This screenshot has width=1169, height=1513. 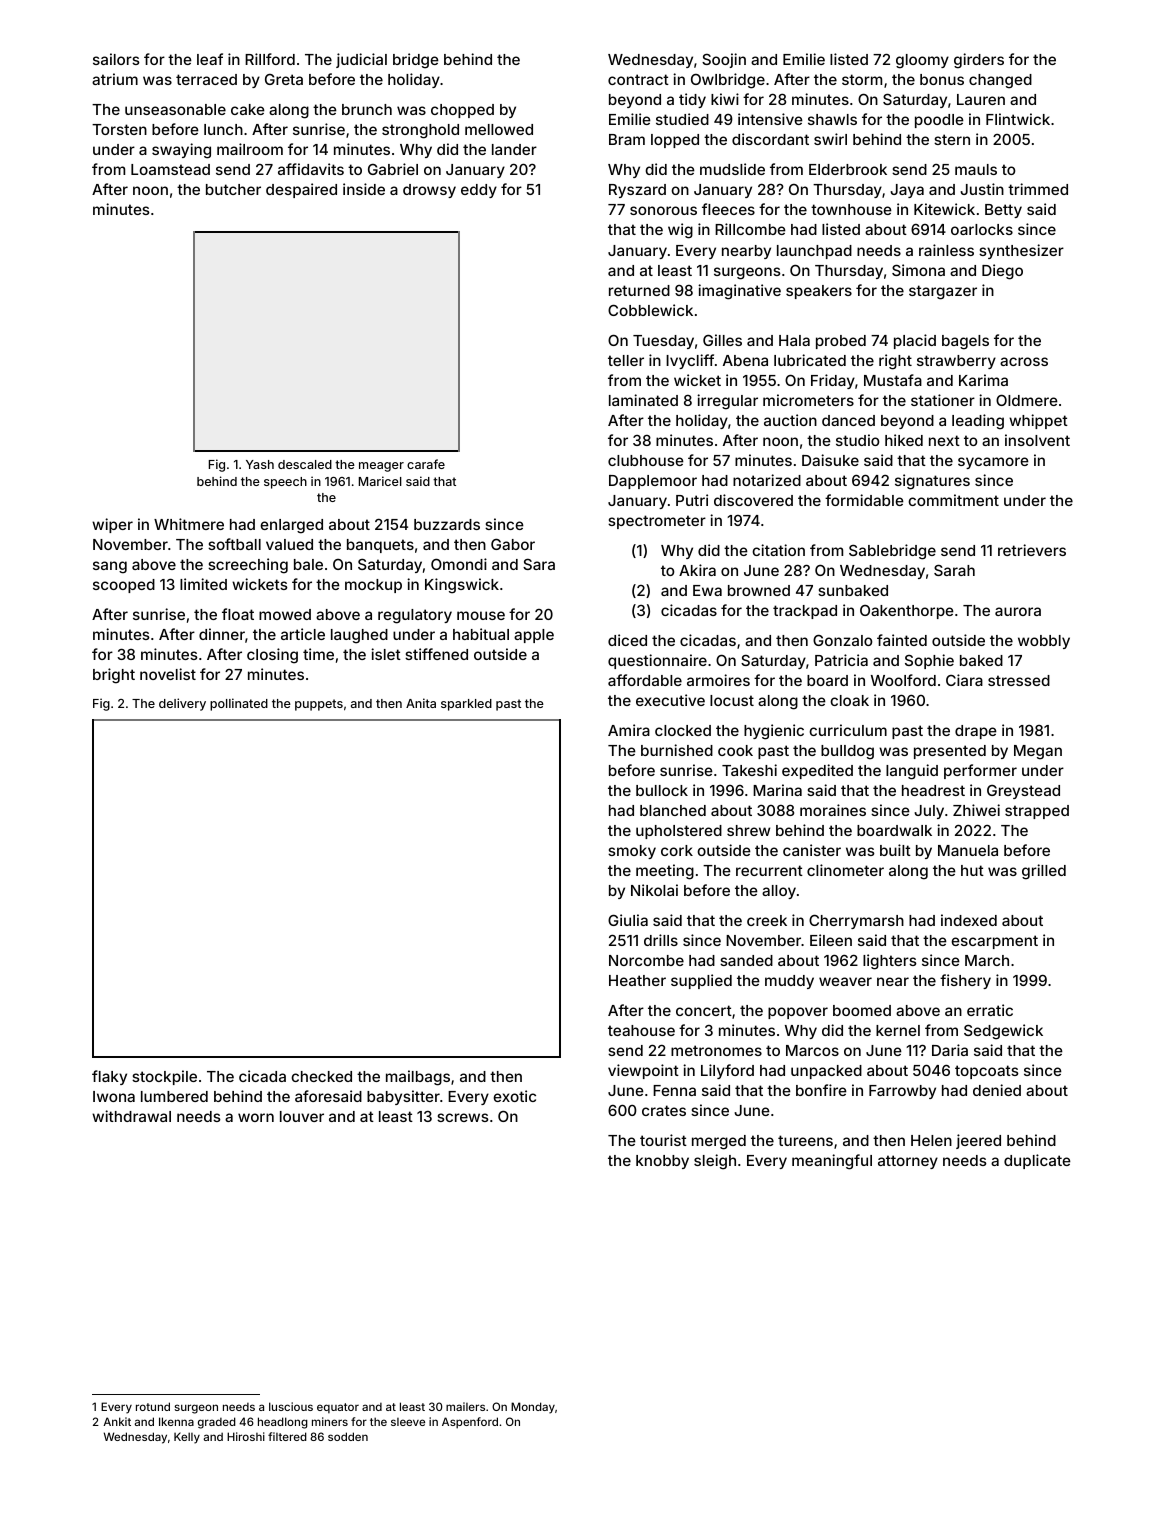 I want to click on checked, so click(x=321, y=1076).
